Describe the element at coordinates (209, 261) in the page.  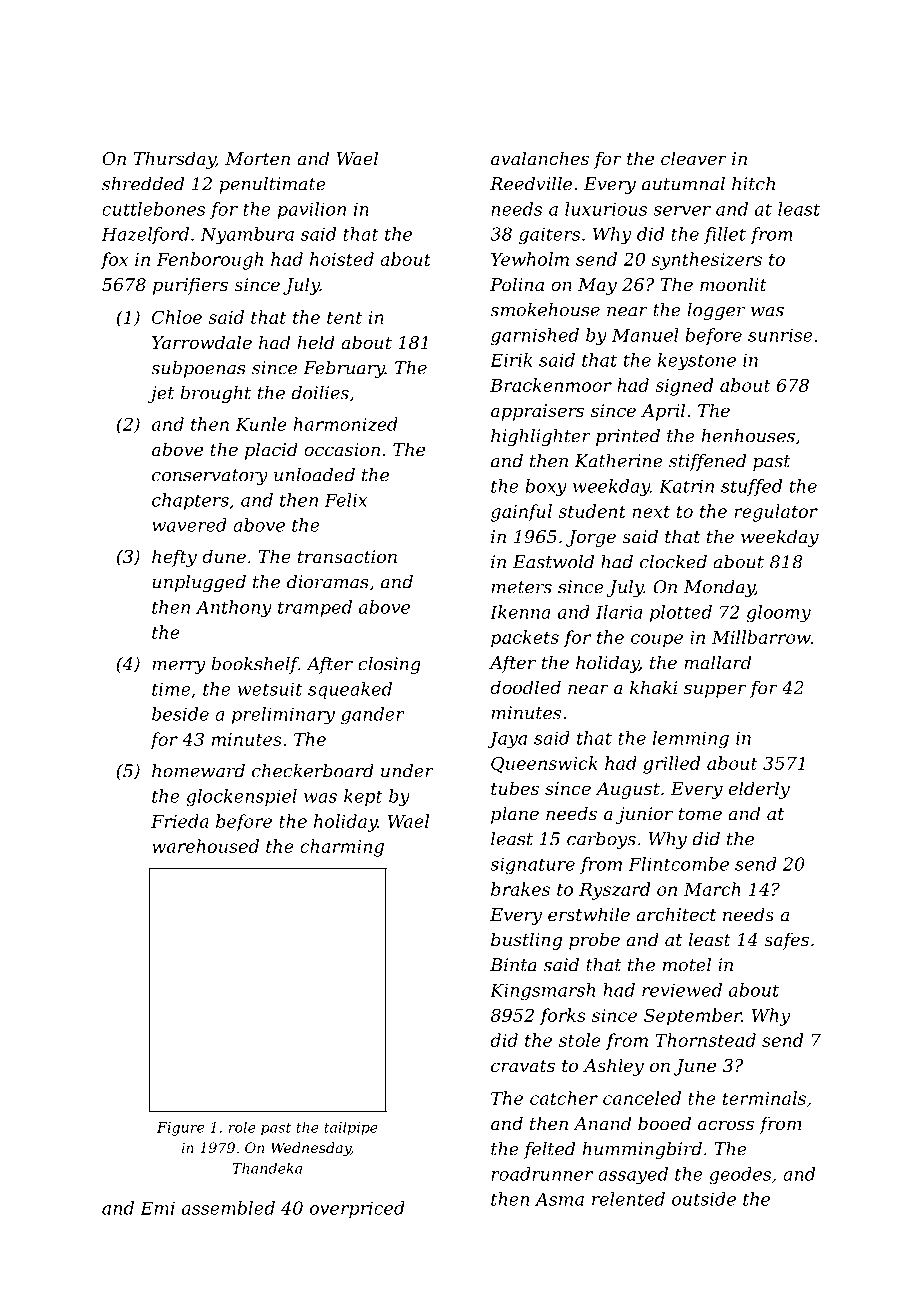
I see `Fenborough` at that location.
